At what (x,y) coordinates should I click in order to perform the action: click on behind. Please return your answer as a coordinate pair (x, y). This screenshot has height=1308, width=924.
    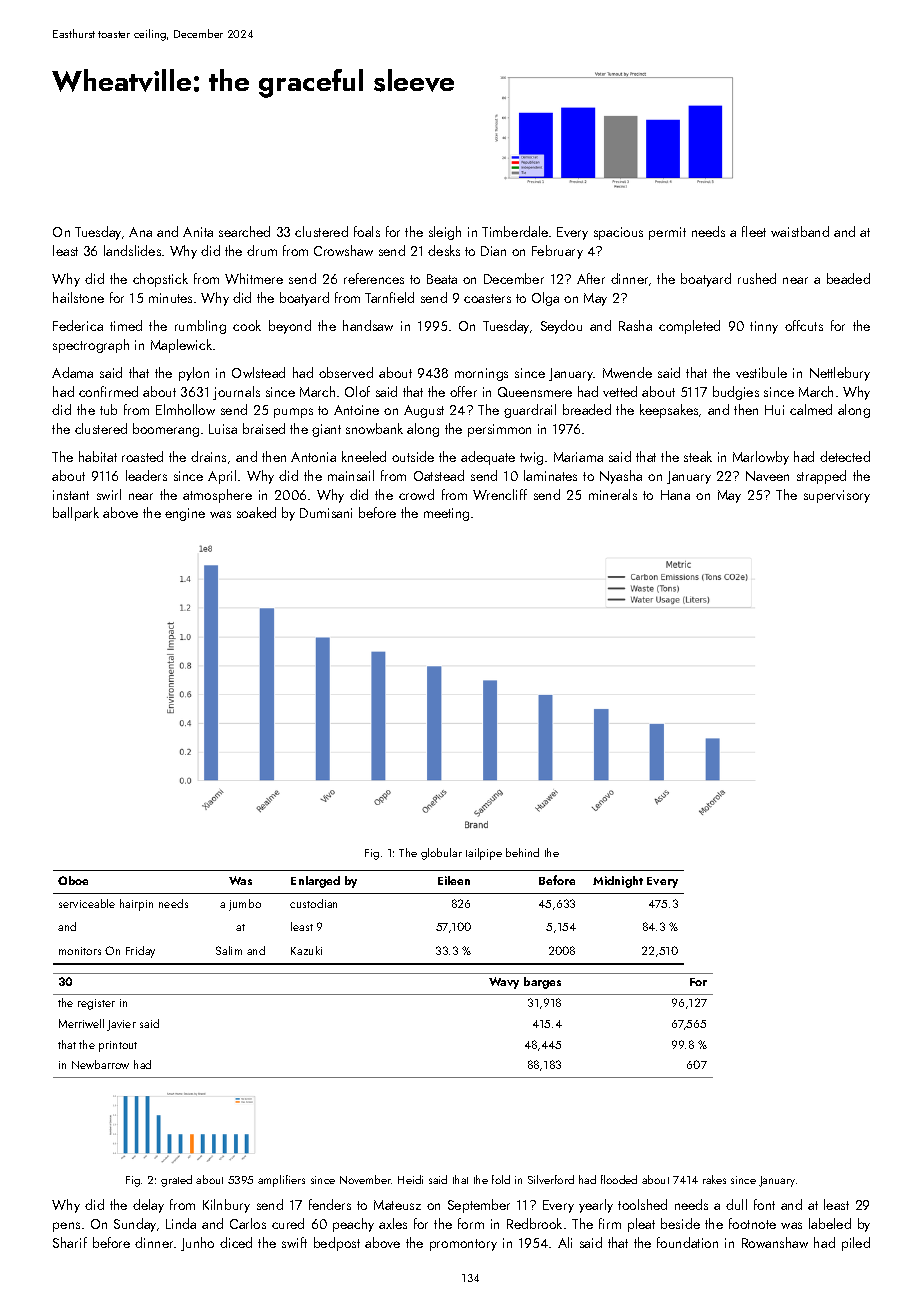
    Looking at the image, I should click on (522, 852).
